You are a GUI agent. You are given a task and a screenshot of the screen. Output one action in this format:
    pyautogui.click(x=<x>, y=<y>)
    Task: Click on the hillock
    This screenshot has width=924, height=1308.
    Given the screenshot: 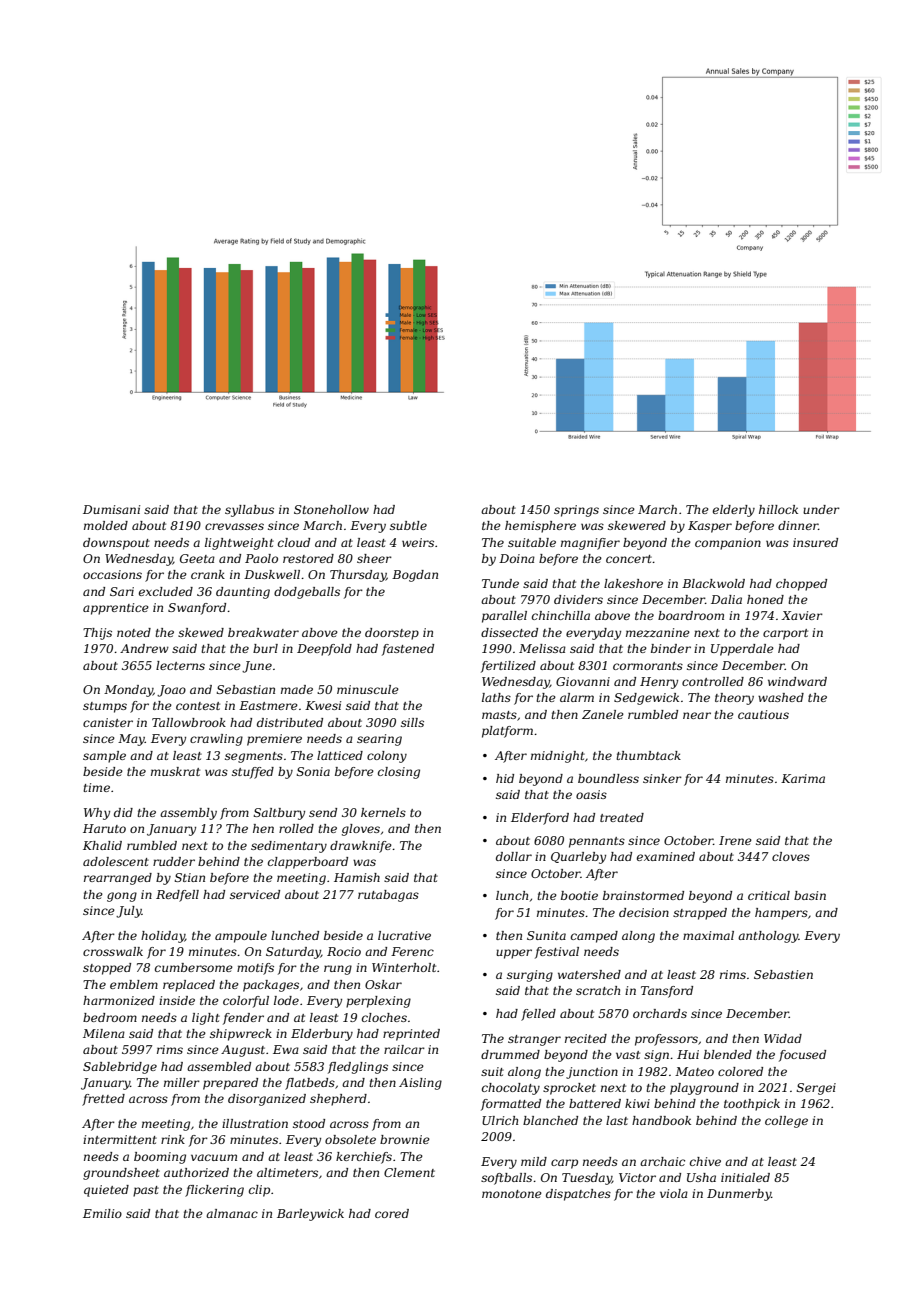 What is the action you would take?
    pyautogui.click(x=778, y=509)
